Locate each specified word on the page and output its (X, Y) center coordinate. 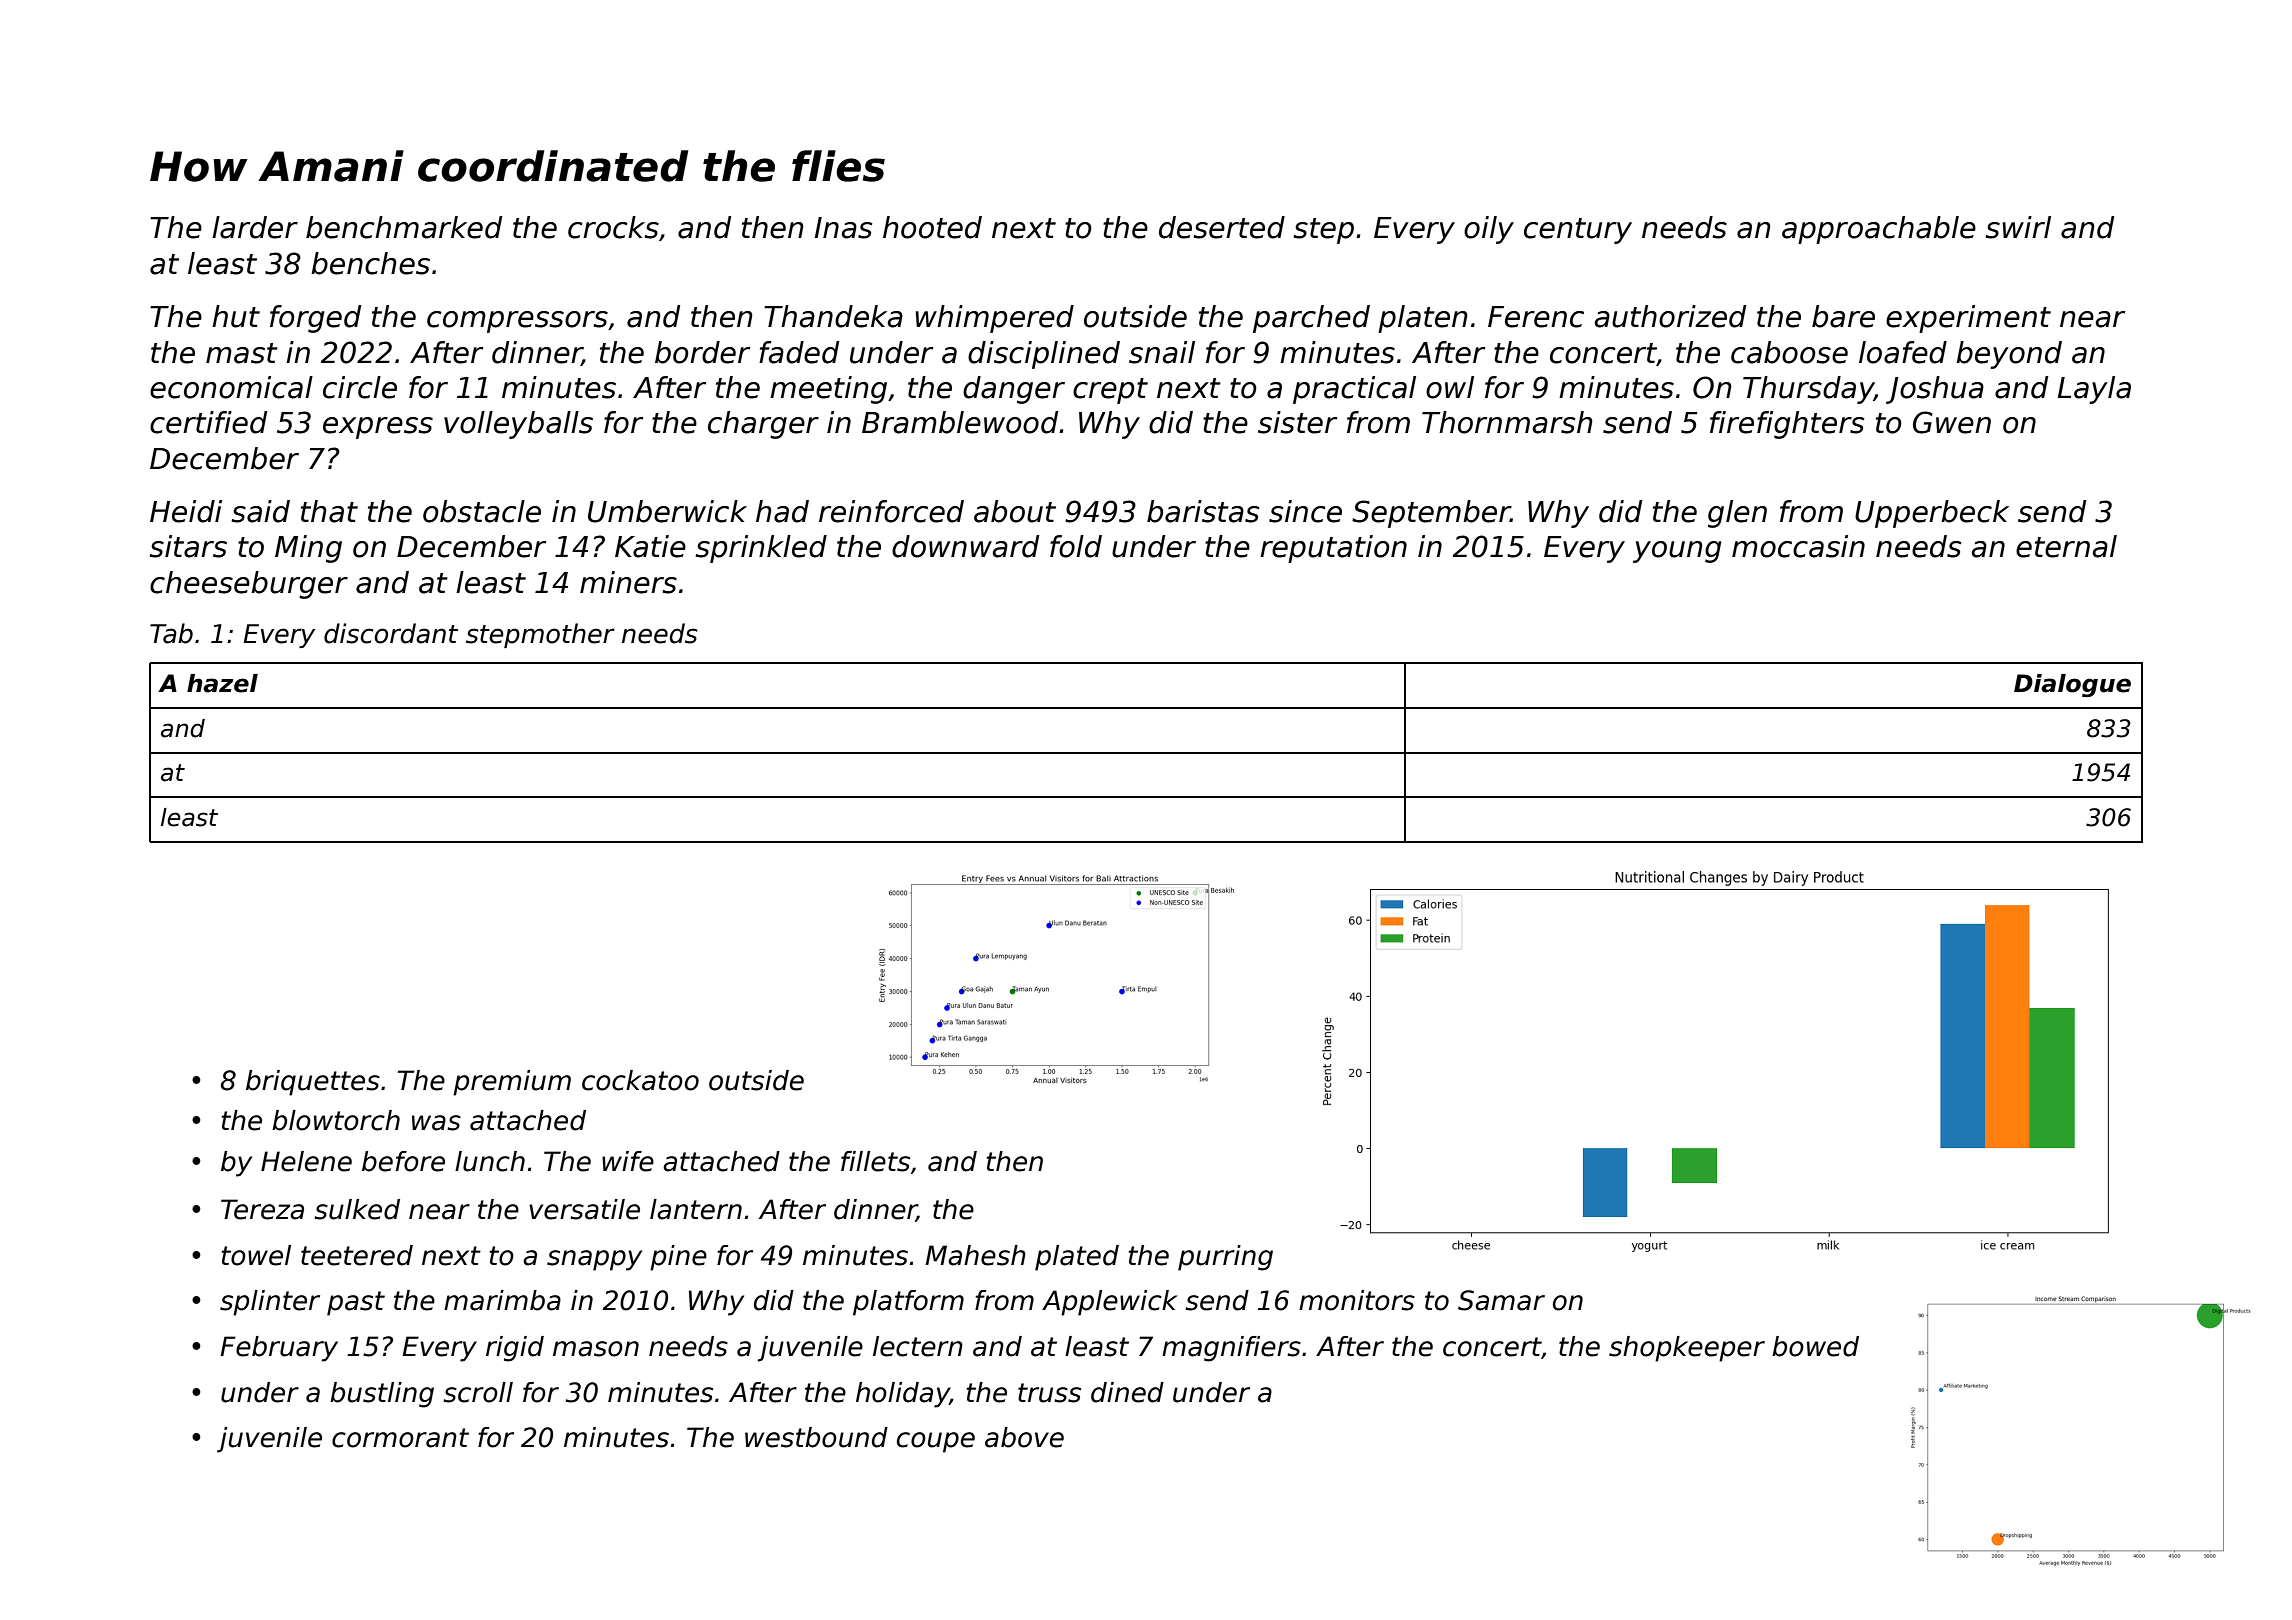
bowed (1815, 1346)
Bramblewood (960, 422)
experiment (1968, 319)
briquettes (313, 1083)
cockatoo (640, 1080)
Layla (2094, 390)
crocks (613, 227)
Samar (1501, 1300)
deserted (1222, 227)
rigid (515, 1349)
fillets (875, 1161)
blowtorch (336, 1120)
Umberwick (667, 511)
